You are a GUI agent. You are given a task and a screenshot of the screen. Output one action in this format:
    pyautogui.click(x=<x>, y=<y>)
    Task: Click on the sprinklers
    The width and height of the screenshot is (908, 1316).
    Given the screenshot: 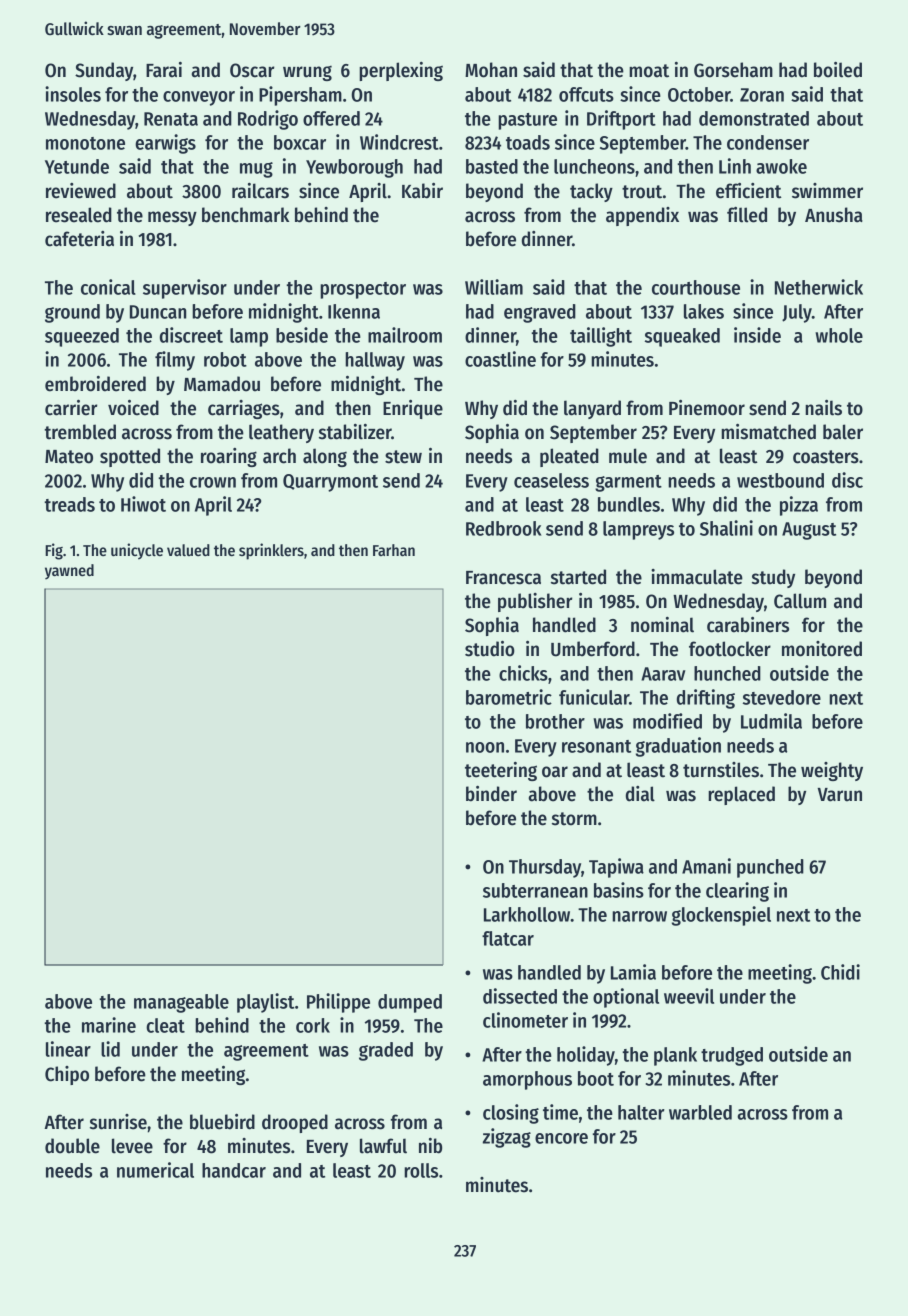 What is the action you would take?
    pyautogui.click(x=271, y=551)
